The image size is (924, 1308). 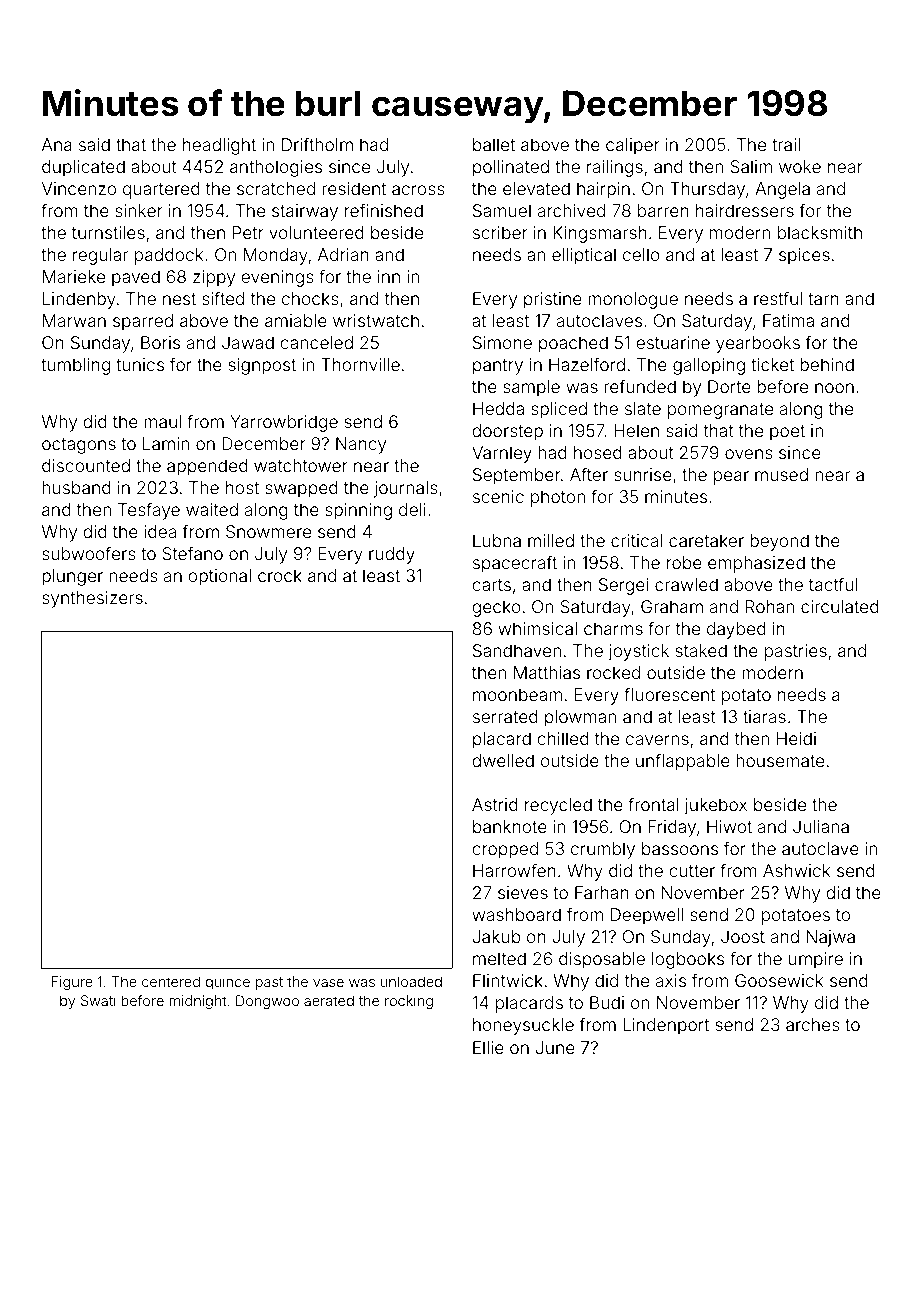 What do you see at coordinates (787, 433) in the screenshot?
I see `poet` at bounding box center [787, 433].
